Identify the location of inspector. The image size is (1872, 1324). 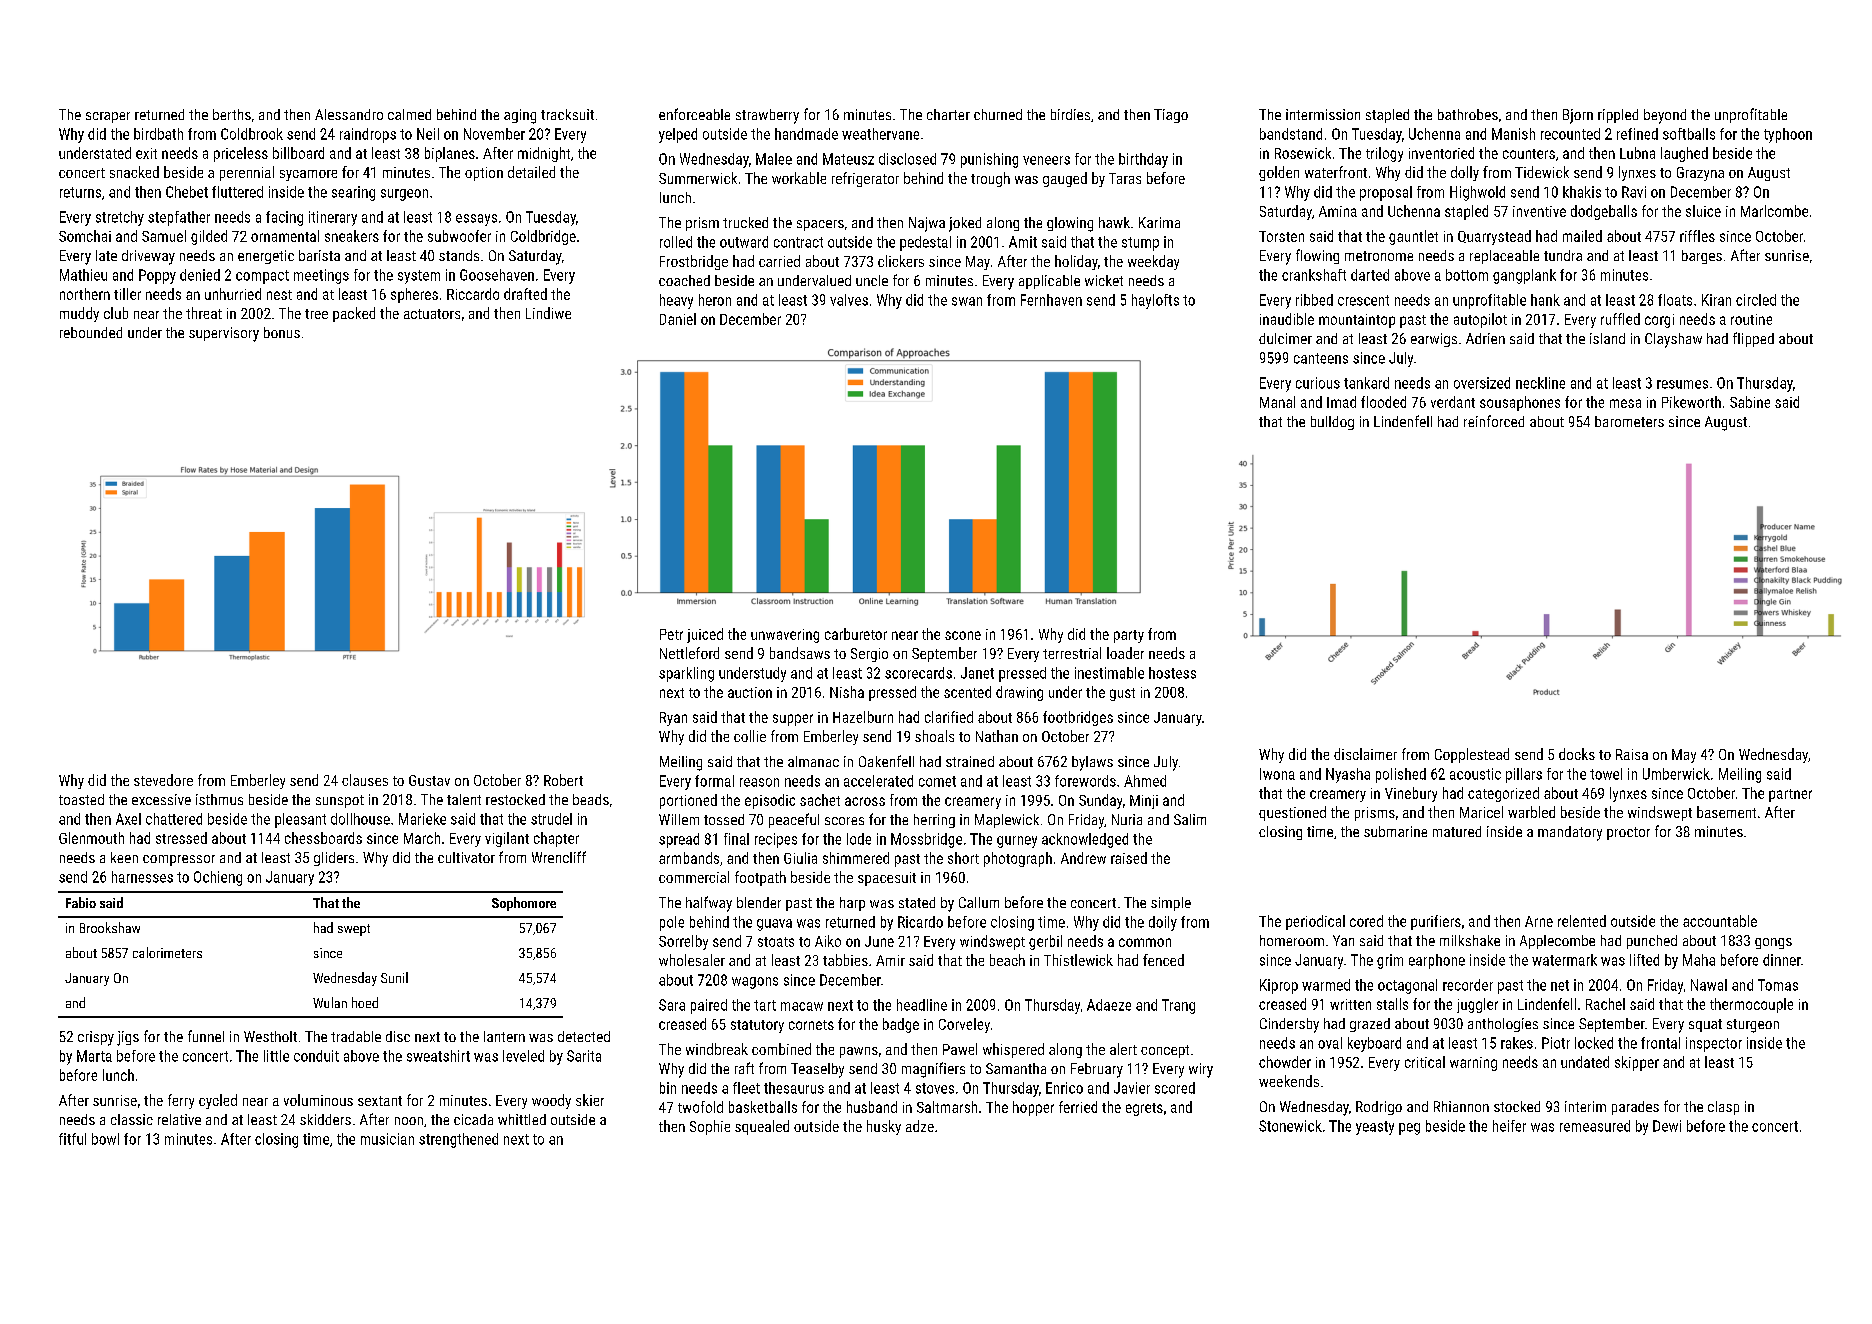
(1714, 1044).
